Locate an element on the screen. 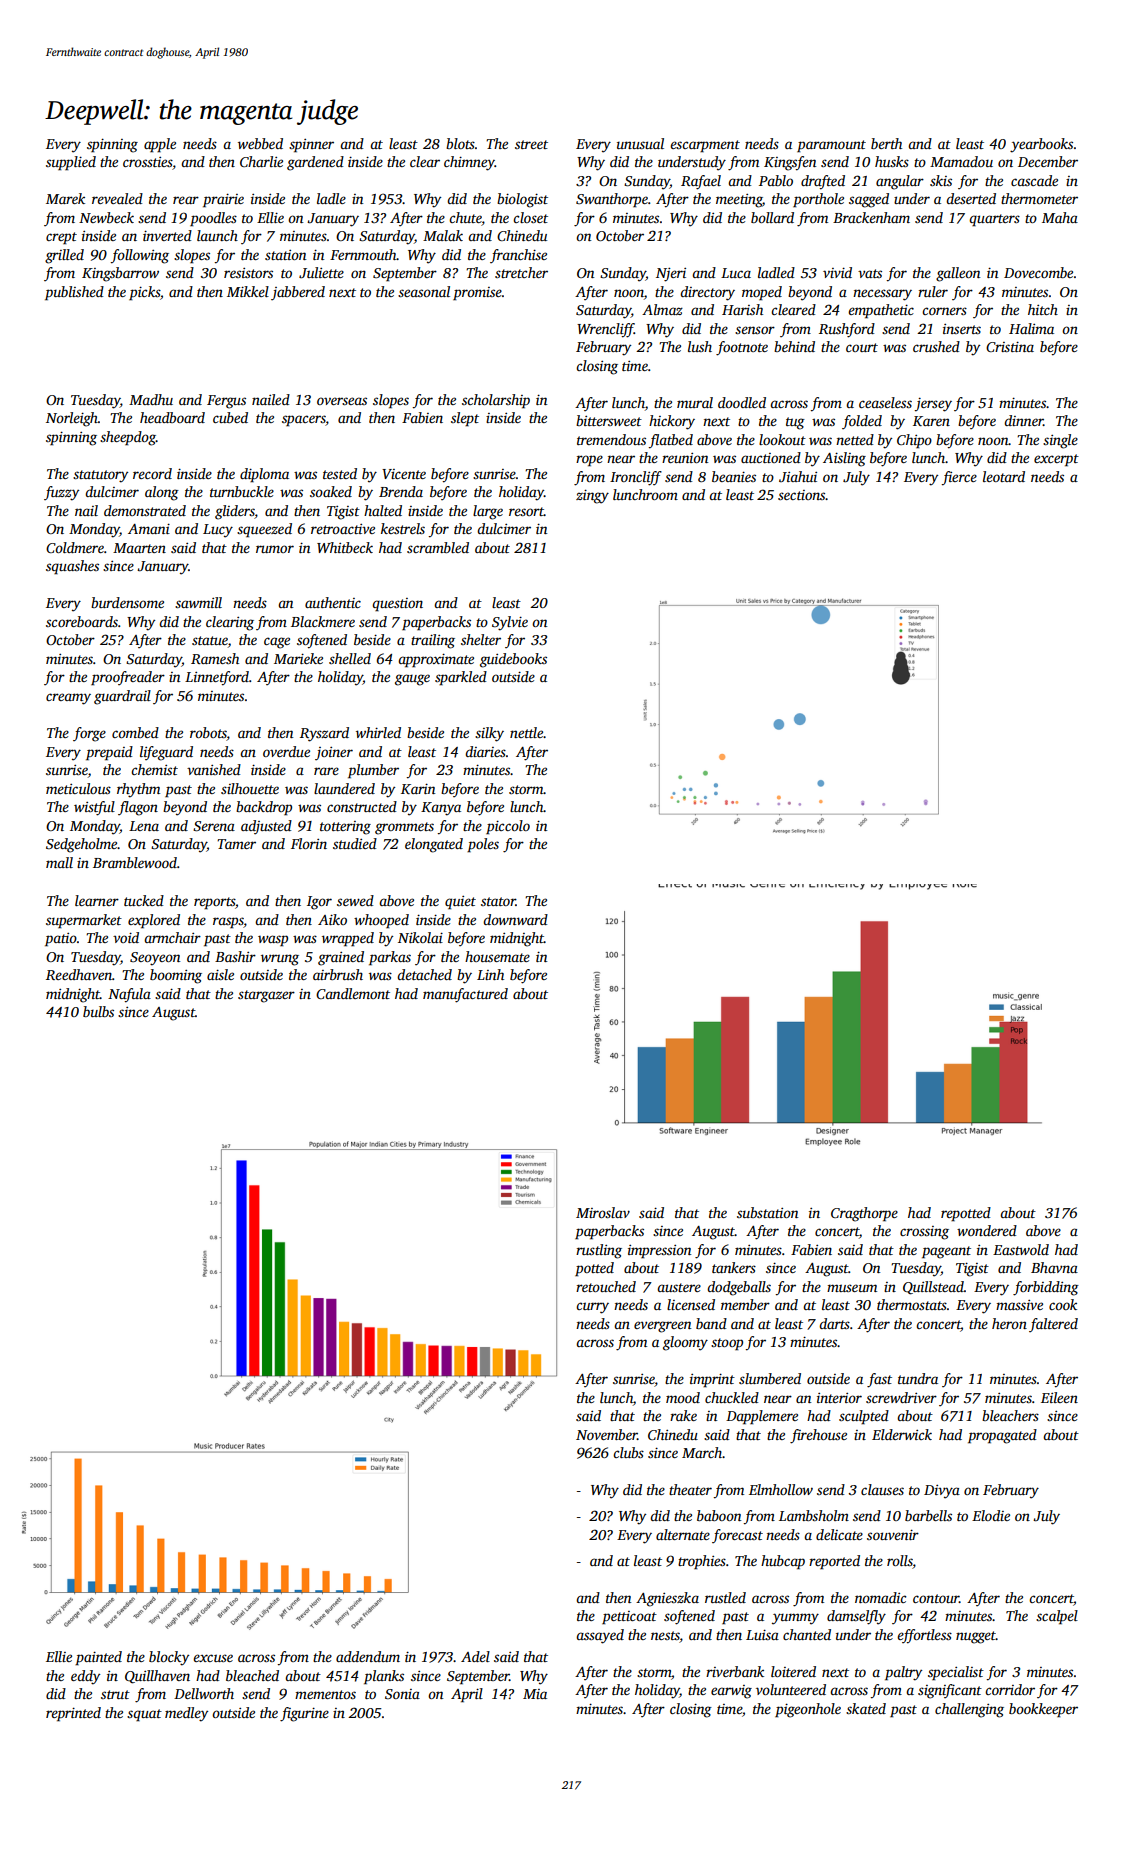 The height and width of the screenshot is (1851, 1124). Miroslav is located at coordinates (603, 1212).
